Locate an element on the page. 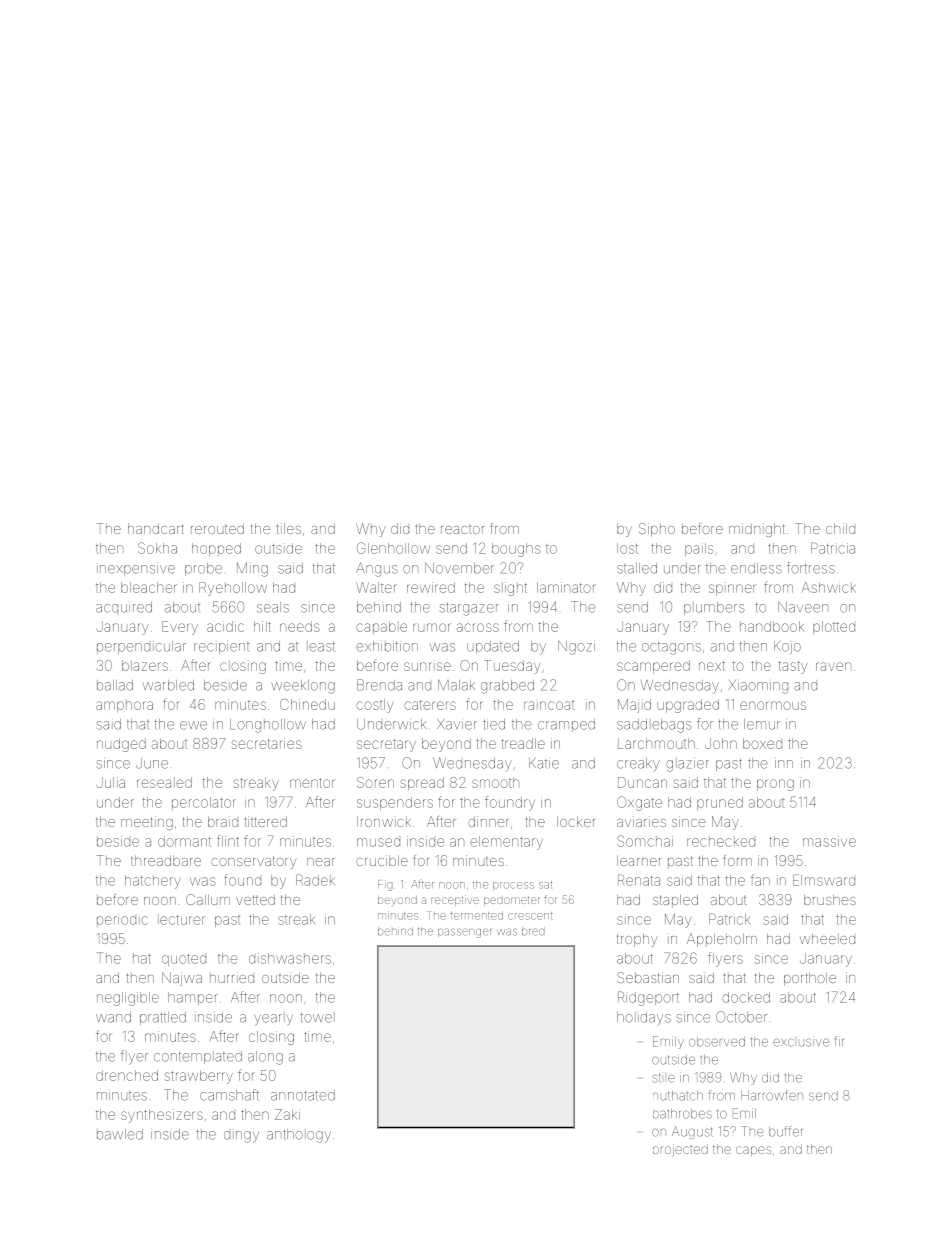  wand is located at coordinates (113, 1017).
